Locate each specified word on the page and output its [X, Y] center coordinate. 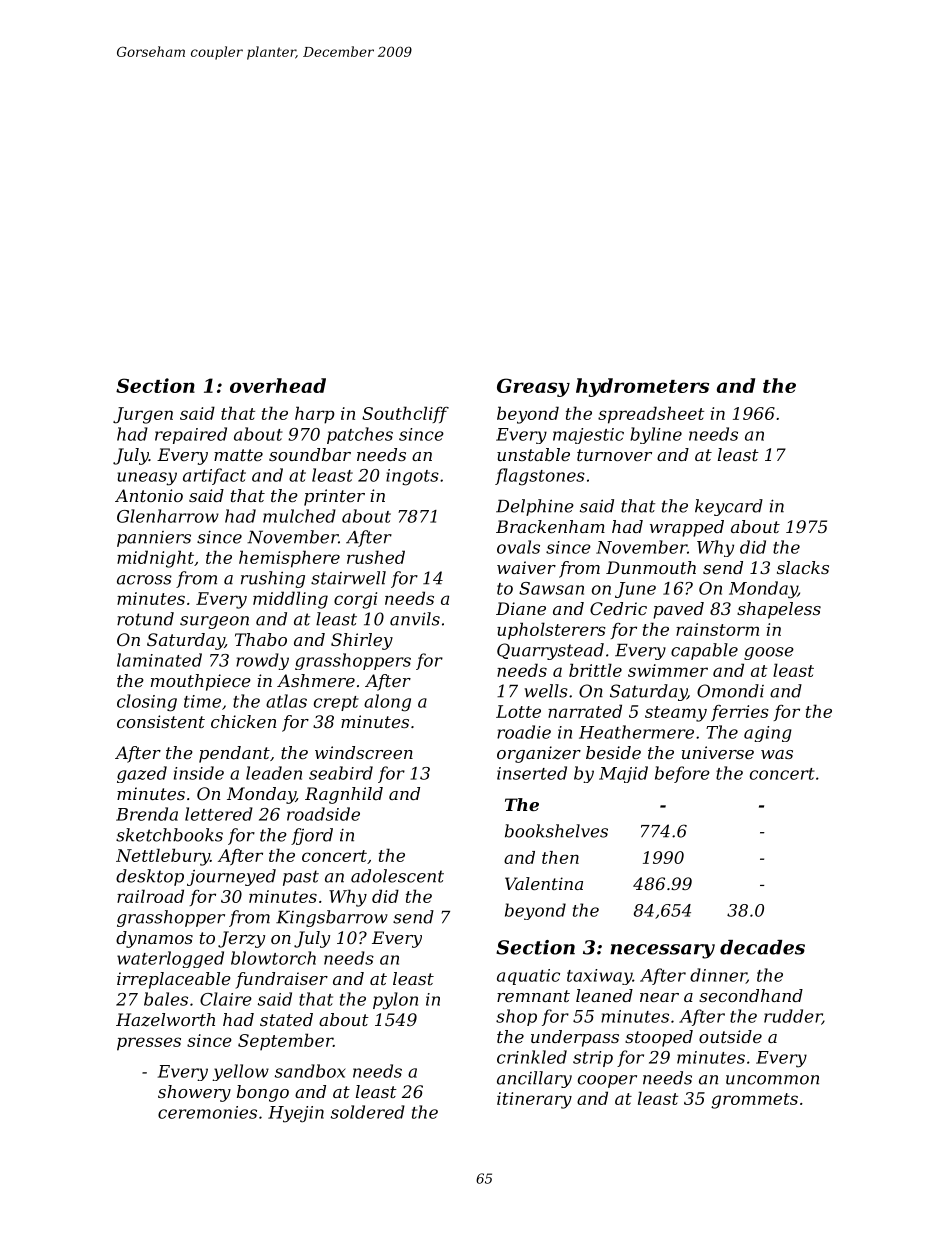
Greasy [533, 387]
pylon [395, 1001]
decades [762, 947]
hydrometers [642, 387]
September [285, 1041]
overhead [278, 385]
